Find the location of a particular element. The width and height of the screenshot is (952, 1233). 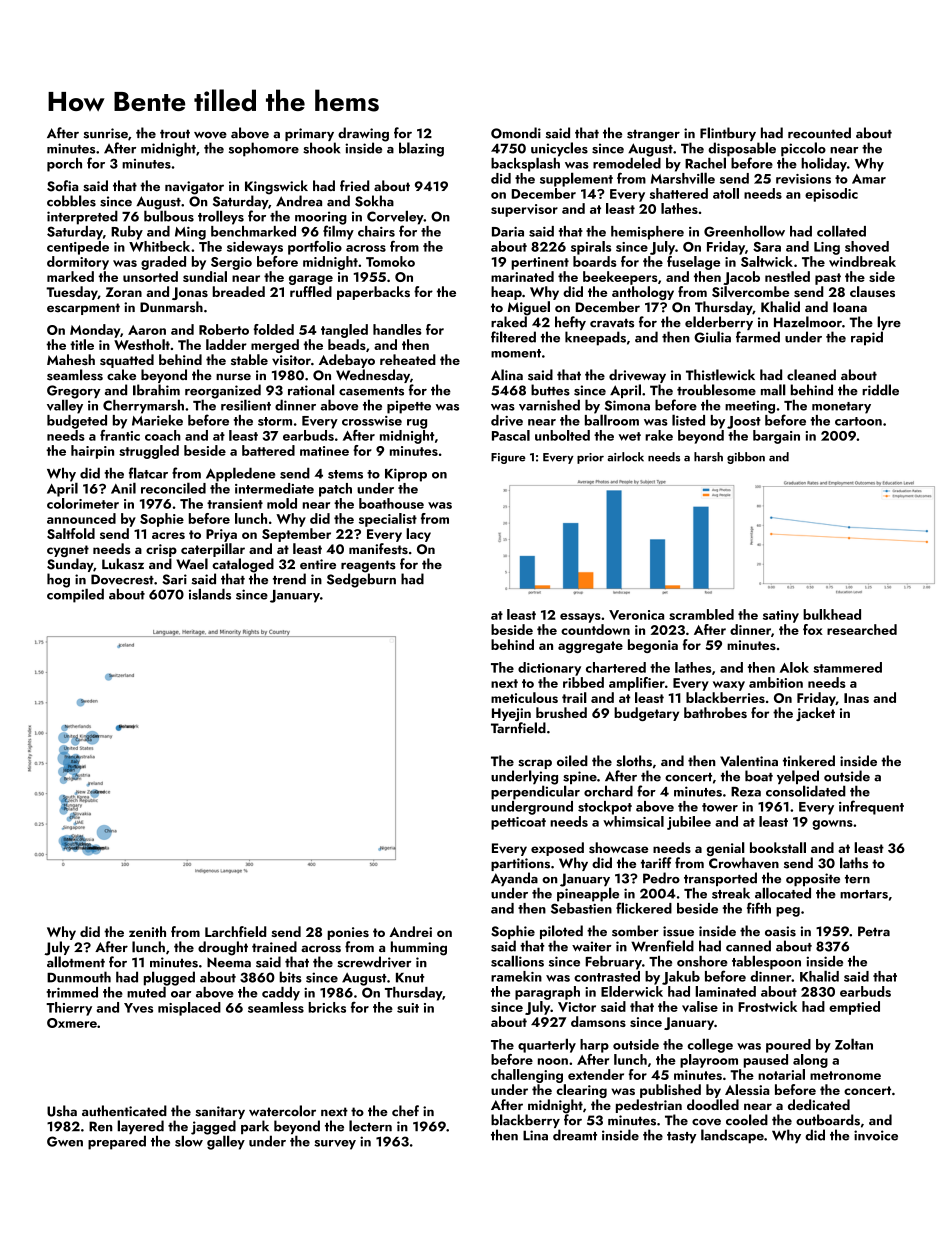

trolleys is located at coordinates (221, 217).
